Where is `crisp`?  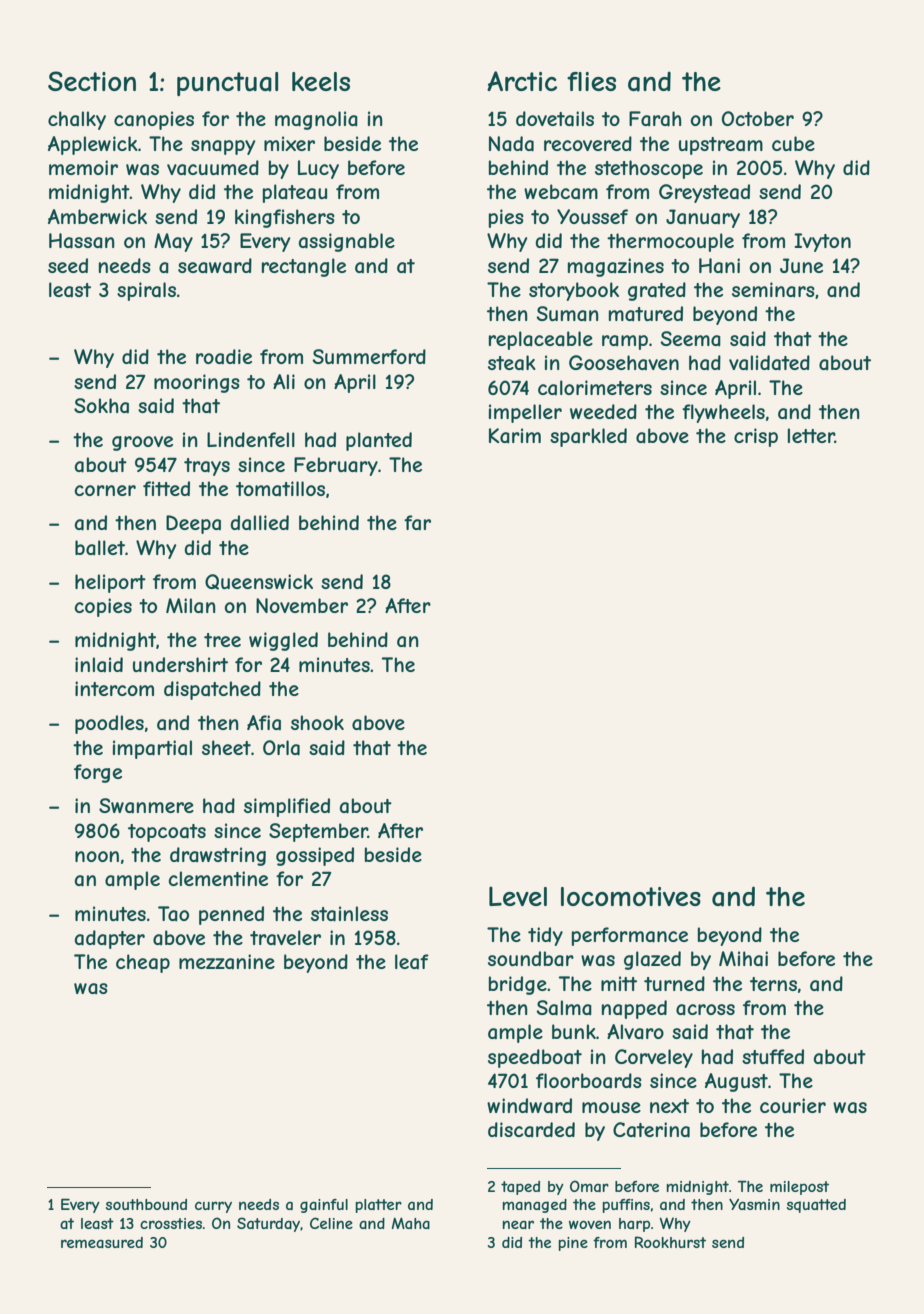 crisp is located at coordinates (756, 437).
